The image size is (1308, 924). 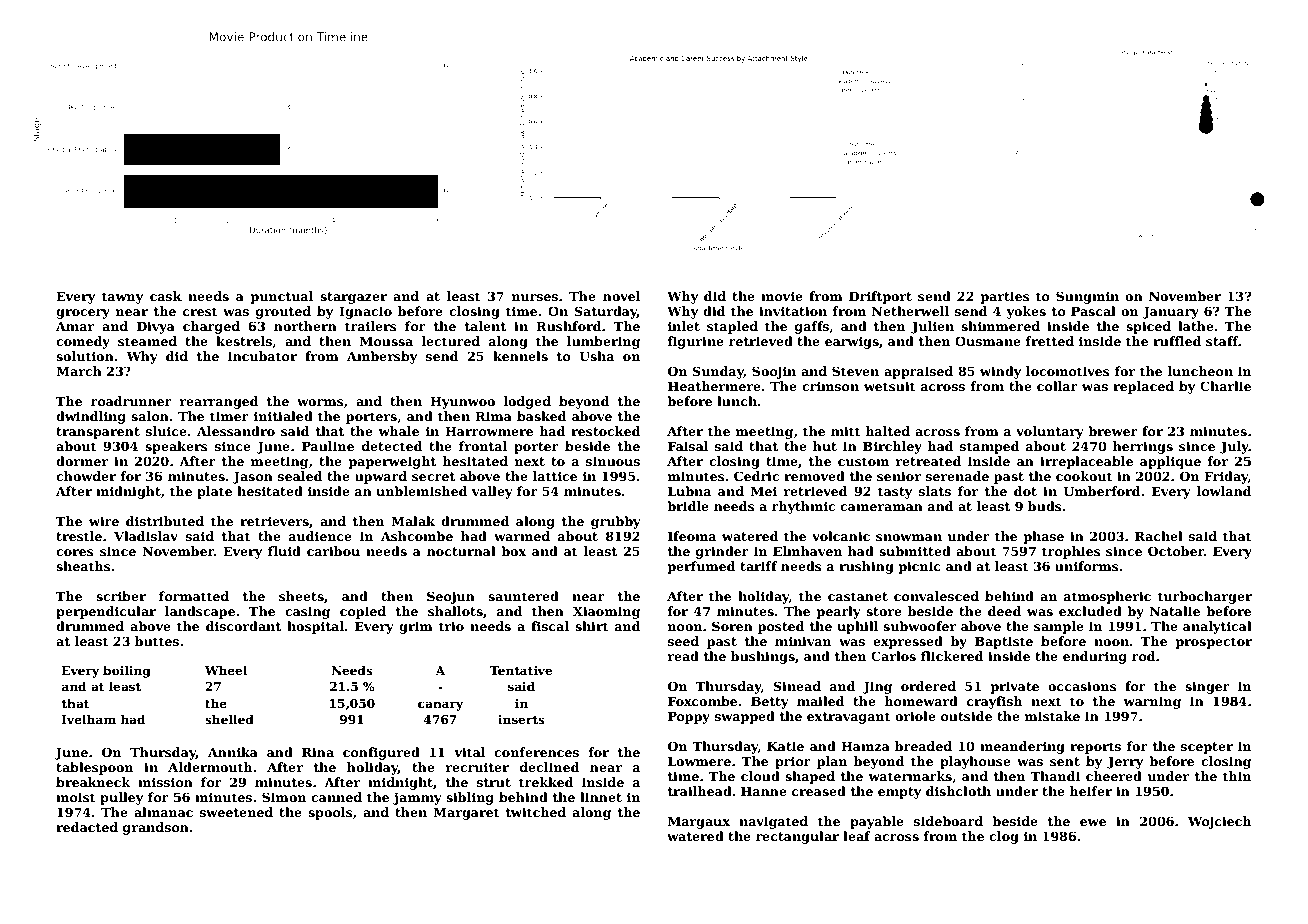 I want to click on mistake, so click(x=1052, y=716).
